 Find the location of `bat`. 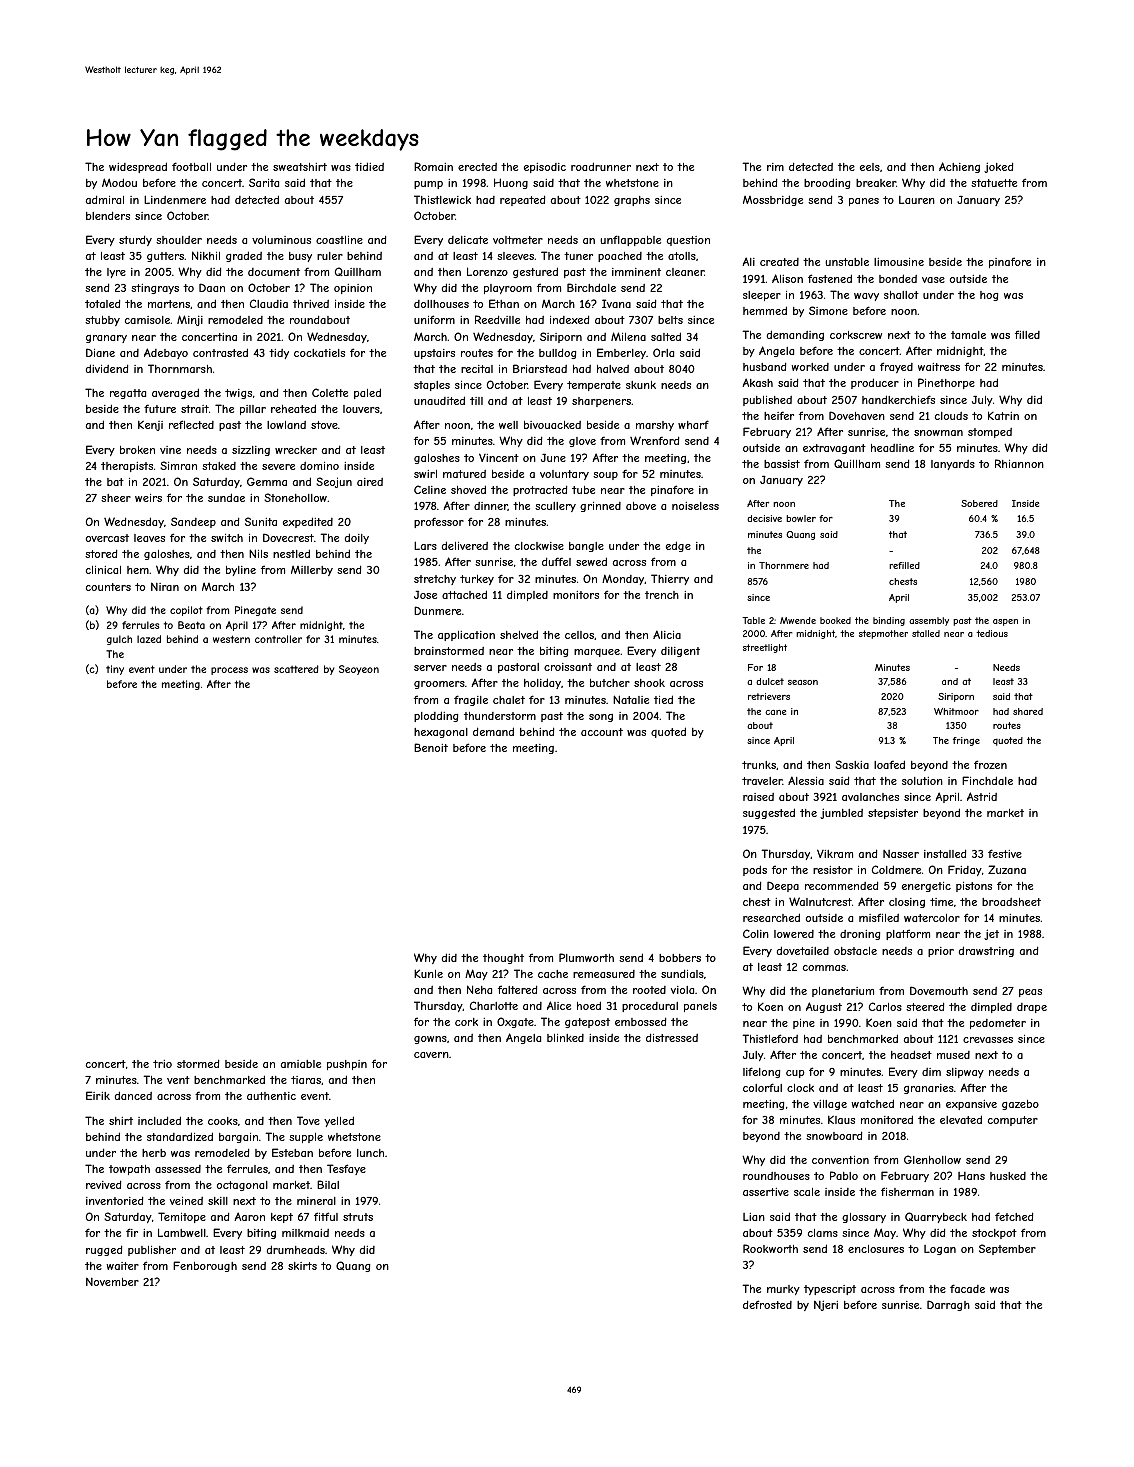

bat is located at coordinates (115, 482).
